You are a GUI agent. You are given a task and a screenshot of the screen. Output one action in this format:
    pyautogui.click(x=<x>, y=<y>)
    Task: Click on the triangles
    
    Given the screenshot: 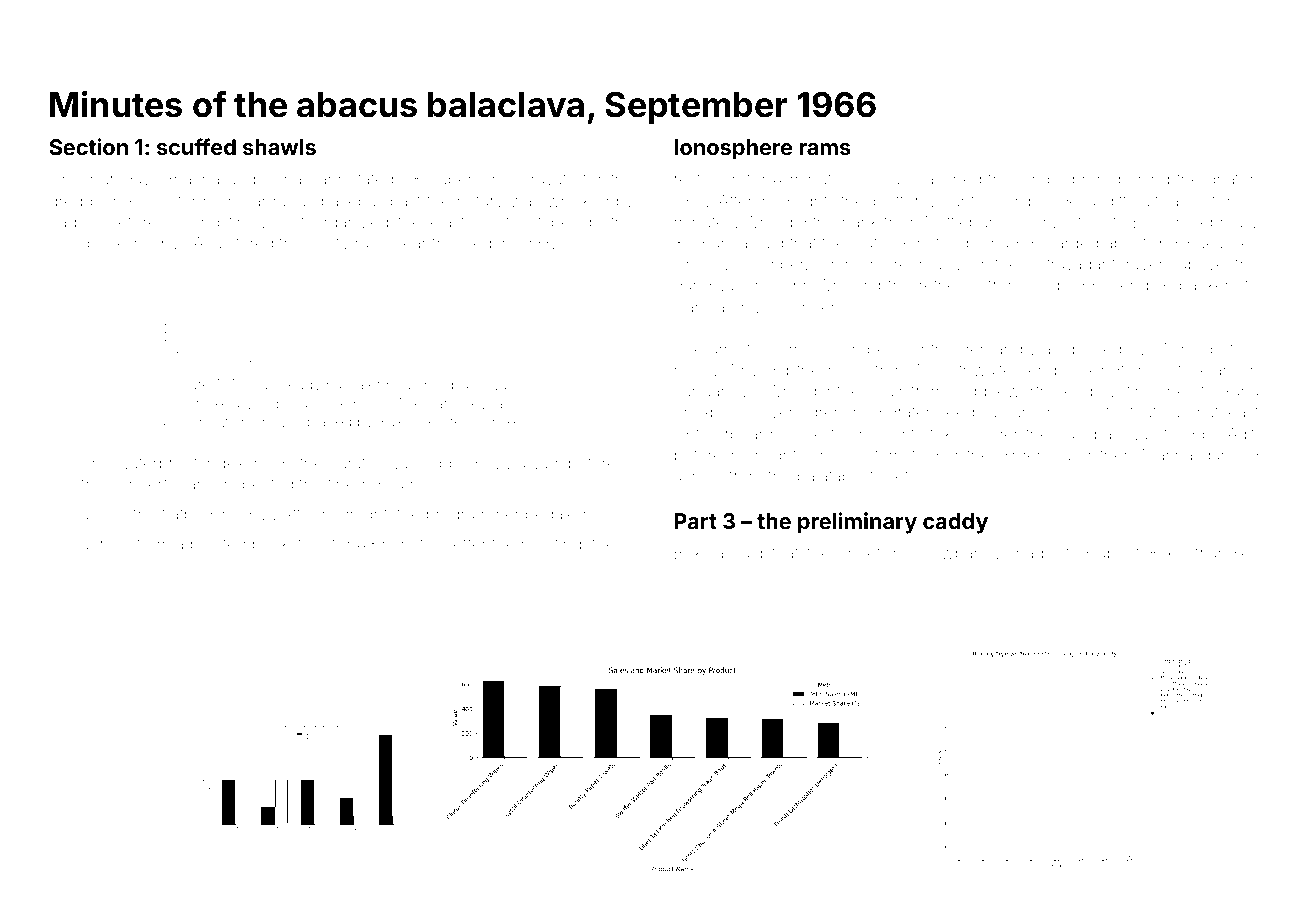 What is the action you would take?
    pyautogui.click(x=1226, y=555)
